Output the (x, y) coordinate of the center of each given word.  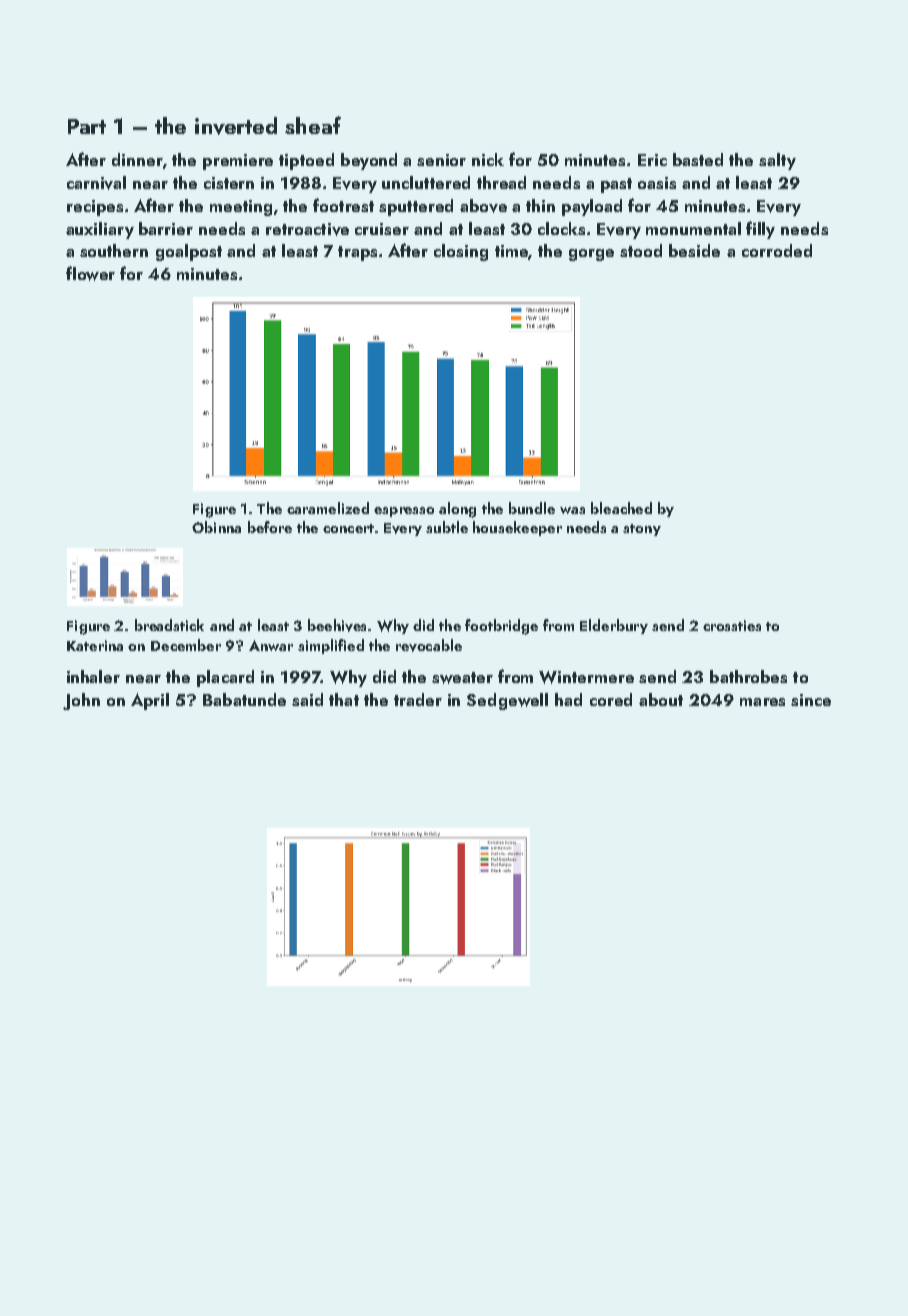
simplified (331, 646)
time (511, 251)
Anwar (271, 645)
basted (698, 159)
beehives (337, 625)
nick (488, 159)
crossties (732, 625)
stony (642, 530)
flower (90, 273)
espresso (404, 512)
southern (114, 250)
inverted (236, 126)
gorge (591, 255)
